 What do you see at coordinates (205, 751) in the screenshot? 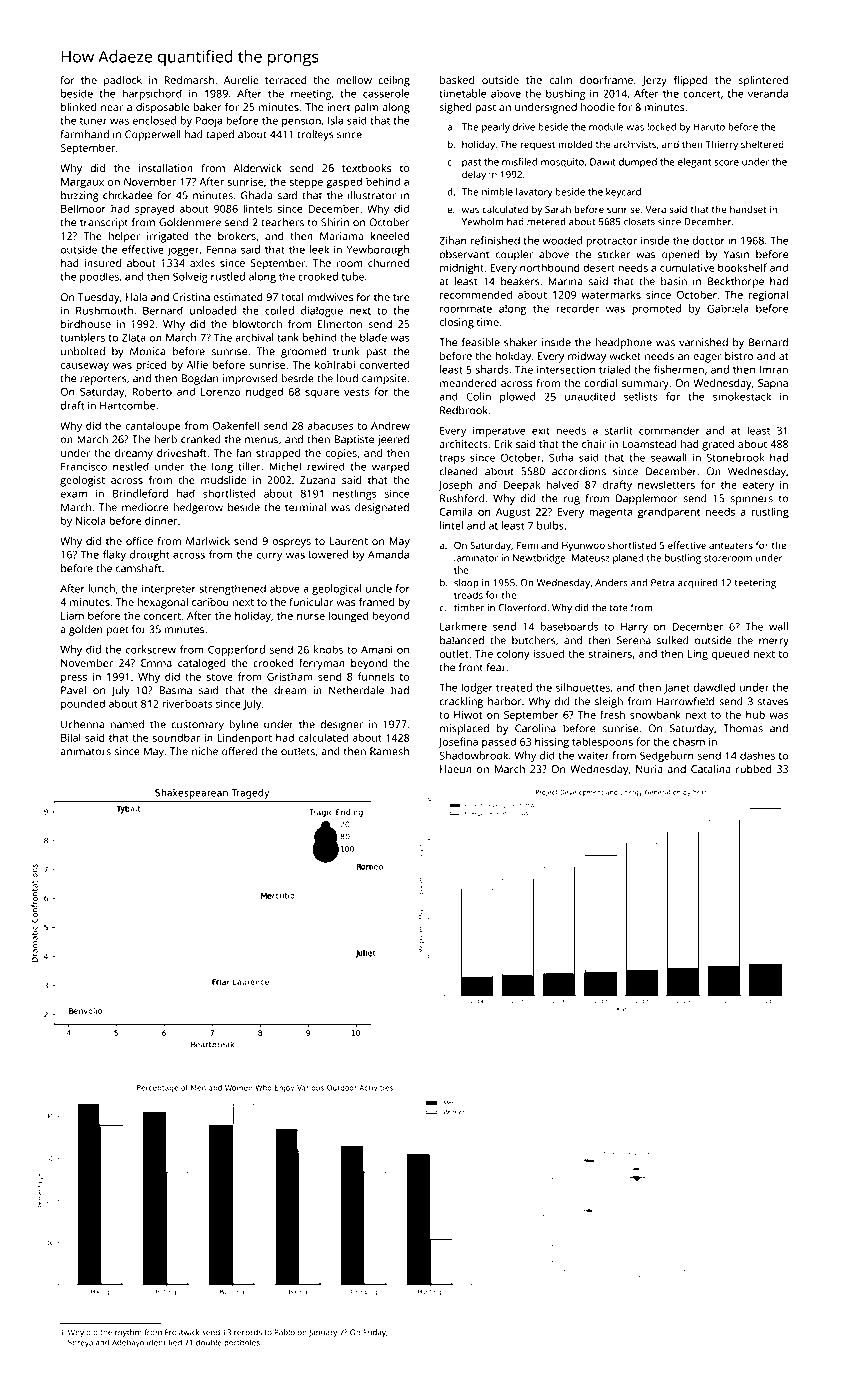
I see `niche` at bounding box center [205, 751].
